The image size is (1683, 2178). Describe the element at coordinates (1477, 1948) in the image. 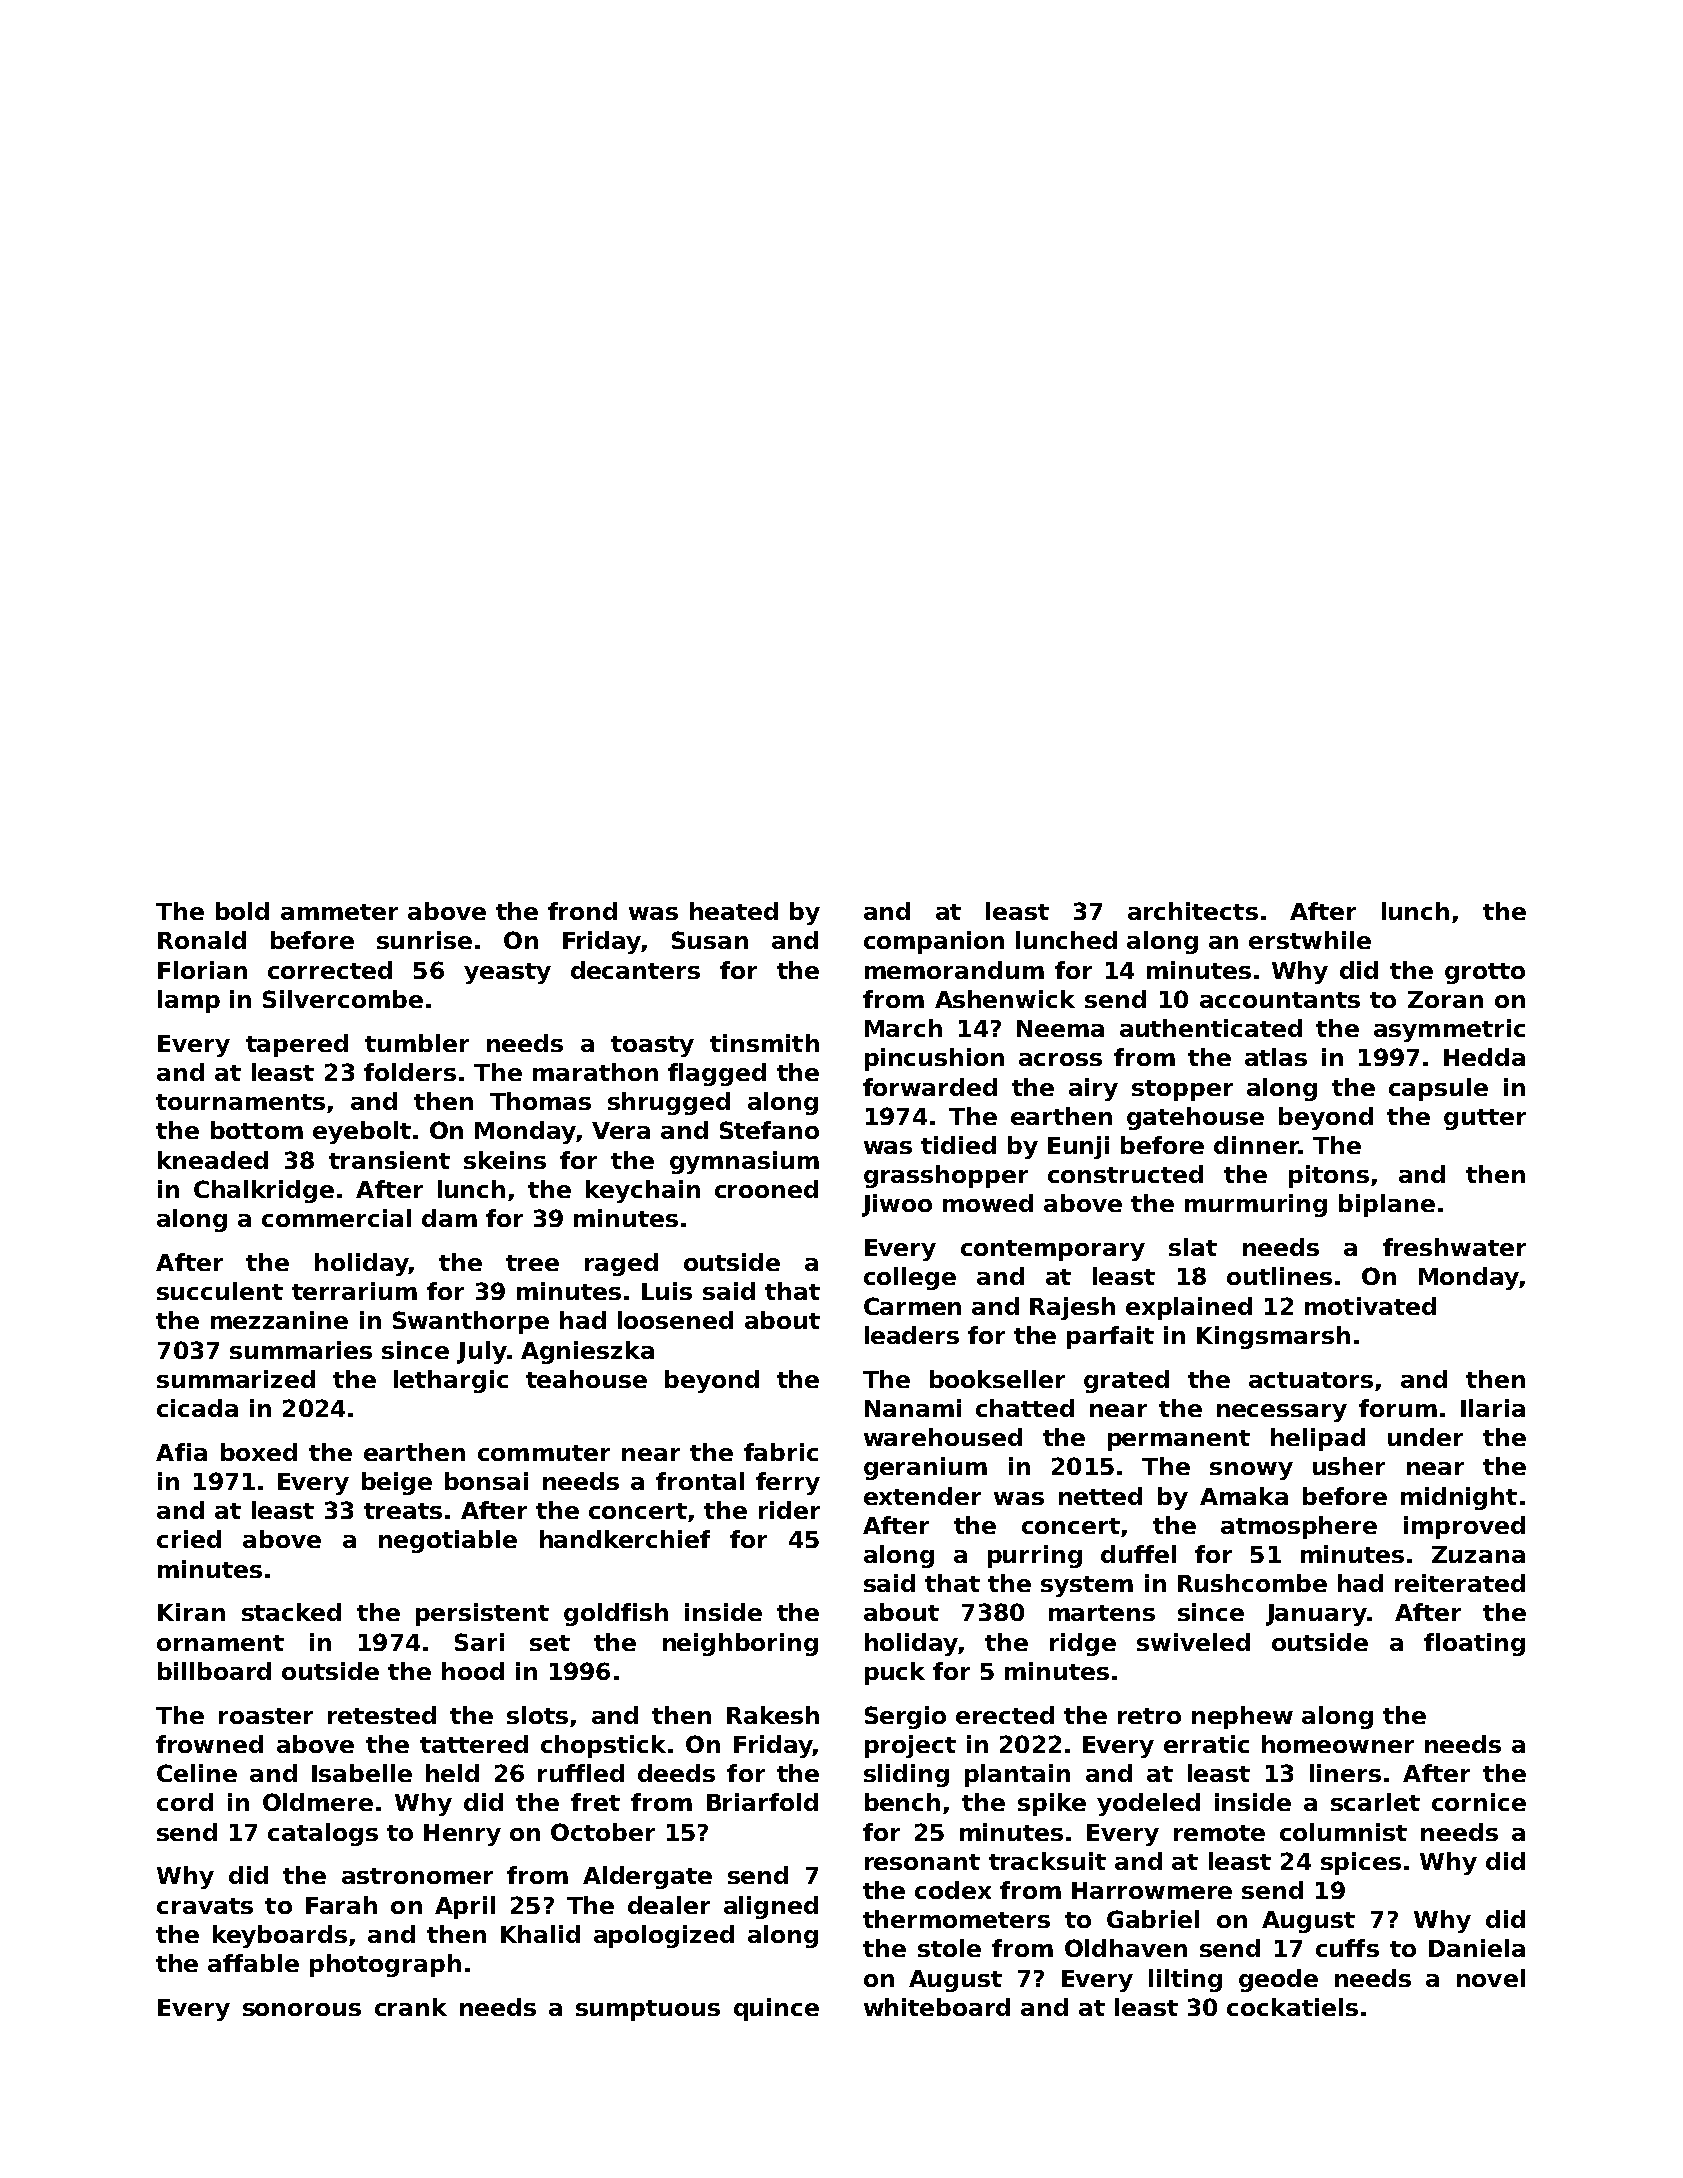

I see `Daniela` at that location.
